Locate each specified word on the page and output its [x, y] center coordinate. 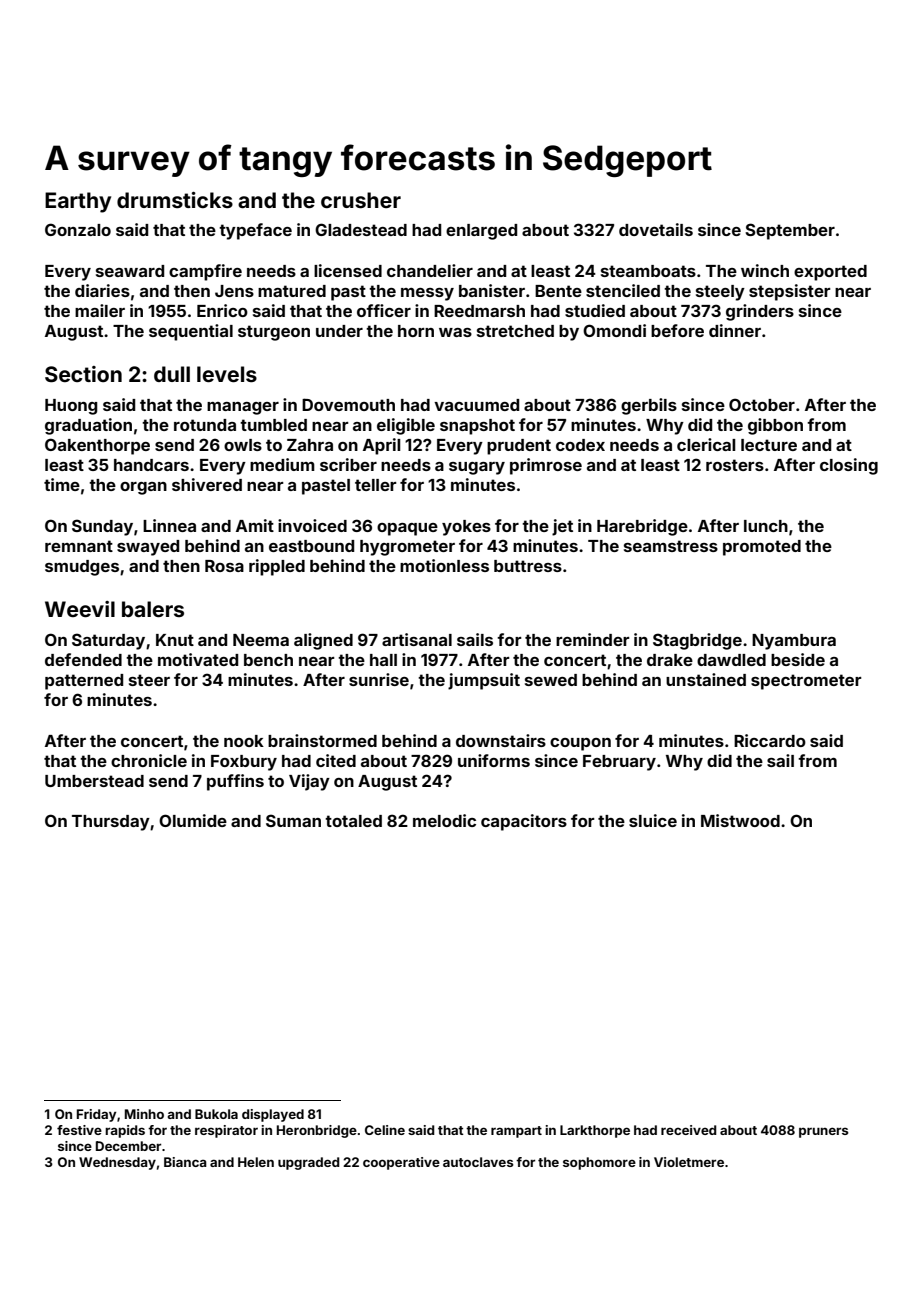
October [762, 404]
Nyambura [794, 642]
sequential [191, 332]
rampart [516, 1132]
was [455, 332]
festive [79, 1130]
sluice [653, 820]
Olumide [193, 820]
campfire [205, 272]
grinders [760, 312]
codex [580, 445]
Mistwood [740, 820]
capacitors [524, 822]
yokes [466, 528]
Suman [293, 820]
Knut [175, 640]
